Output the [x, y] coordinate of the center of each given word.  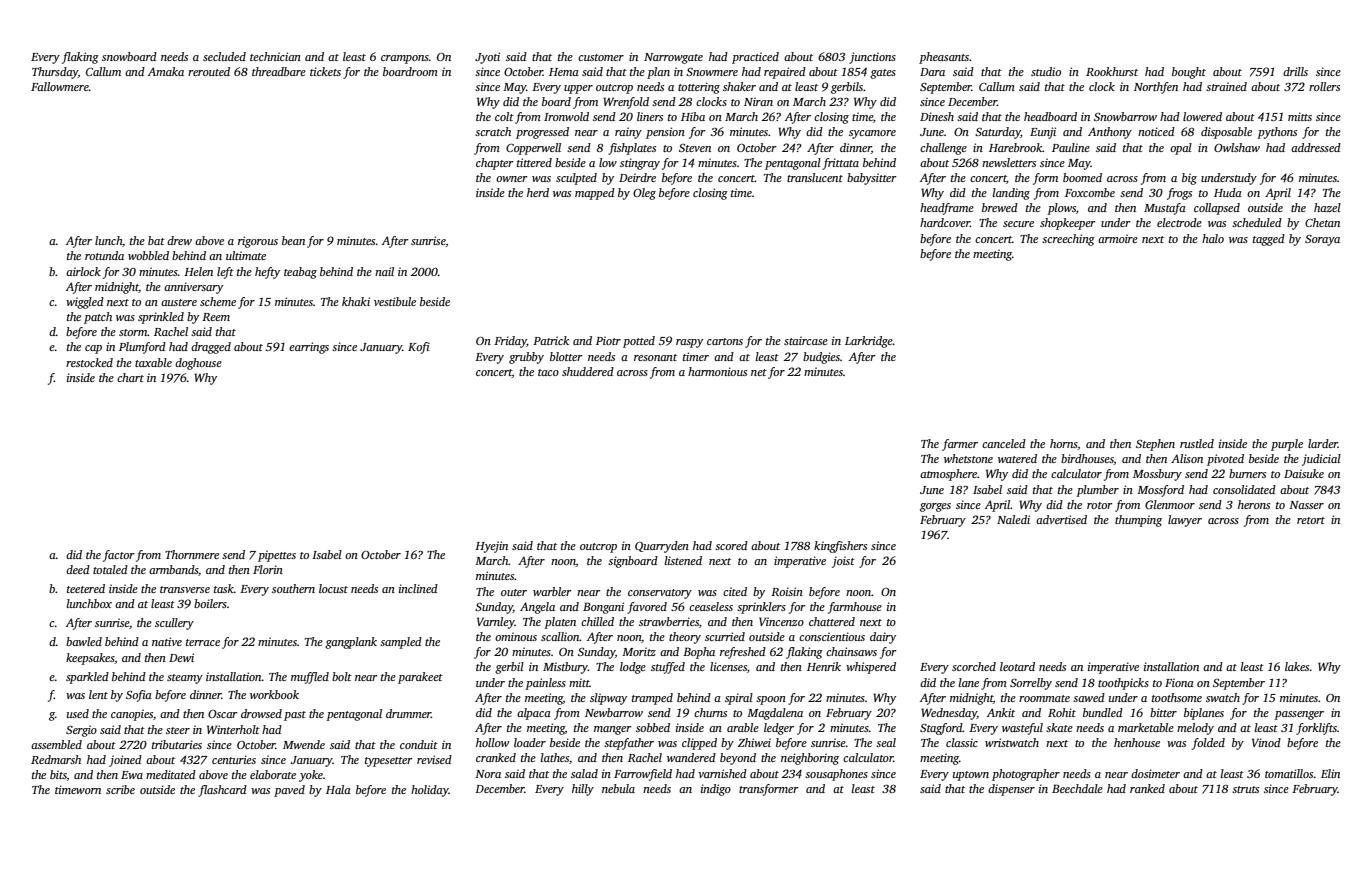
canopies [132, 715]
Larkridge [869, 342]
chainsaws [851, 651]
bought [1189, 73]
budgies [821, 358]
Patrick [551, 340]
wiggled [85, 303]
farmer [960, 445]
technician [275, 56]
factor [119, 556]
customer [601, 57]
